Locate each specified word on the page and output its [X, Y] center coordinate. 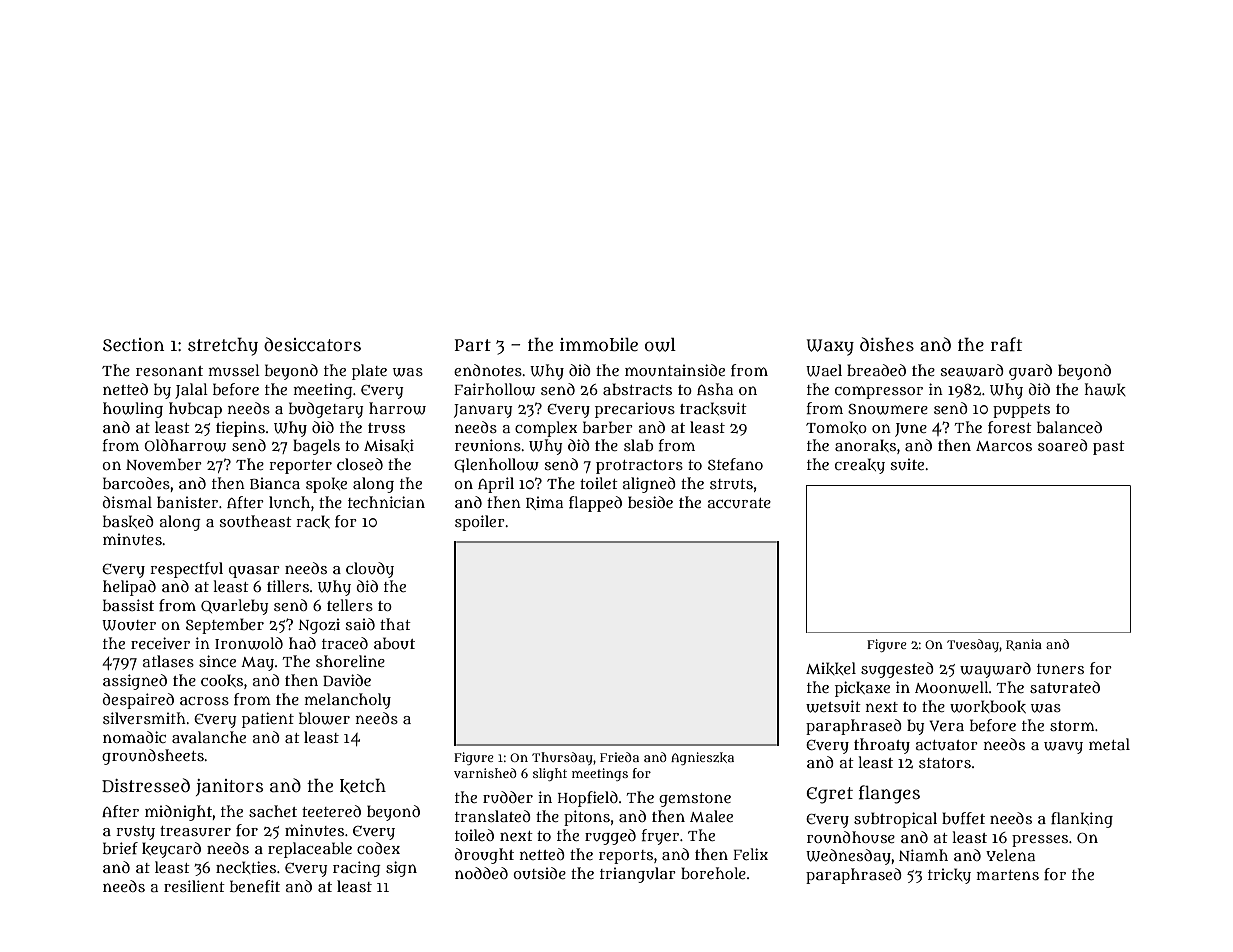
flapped [595, 504]
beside [650, 502]
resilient [194, 886]
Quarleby [234, 607]
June [911, 430]
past [1109, 448]
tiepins [240, 429]
